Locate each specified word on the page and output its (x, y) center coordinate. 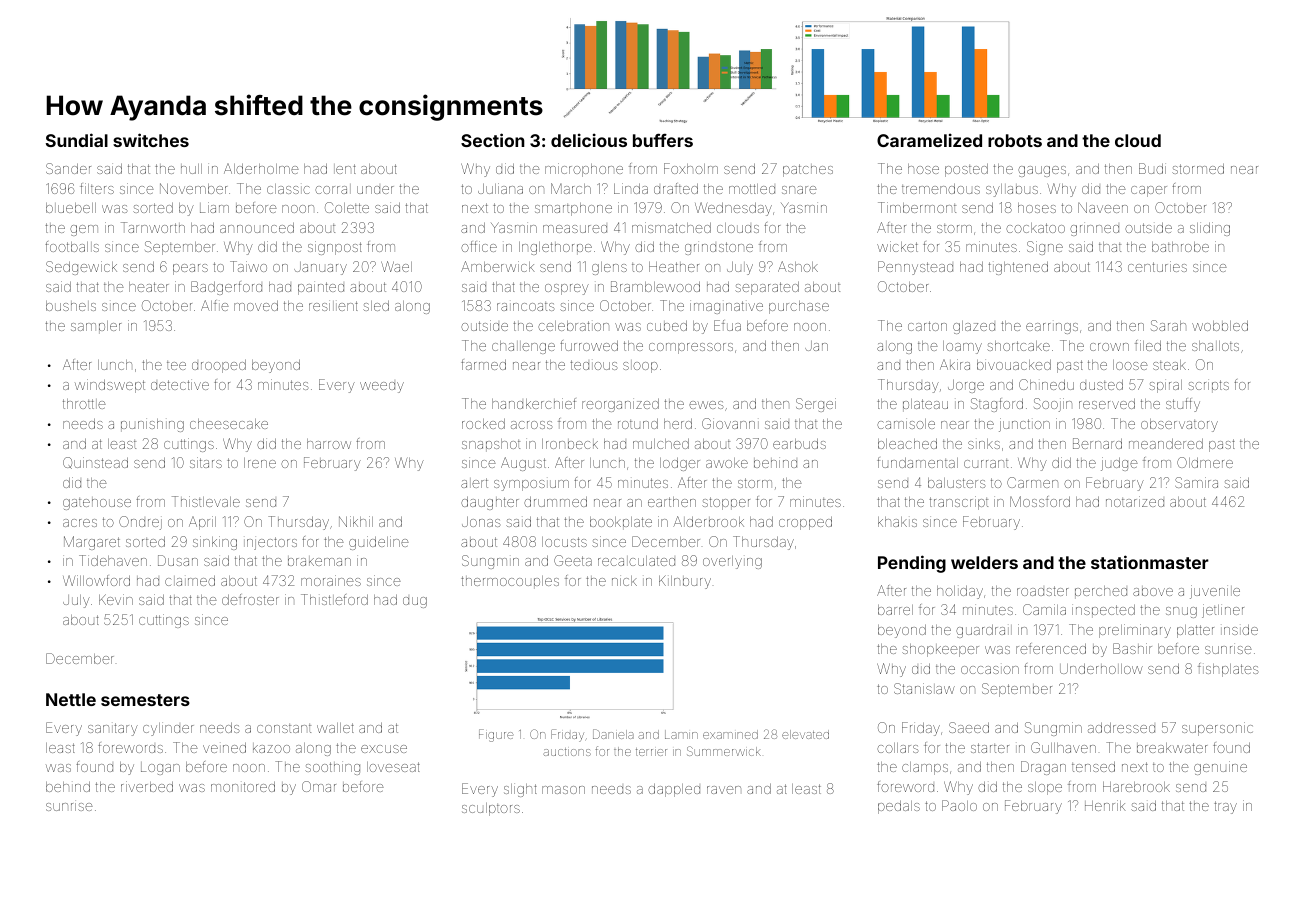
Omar (319, 786)
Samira (1196, 482)
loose (1130, 365)
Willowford (96, 580)
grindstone (719, 248)
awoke (727, 463)
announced (257, 227)
